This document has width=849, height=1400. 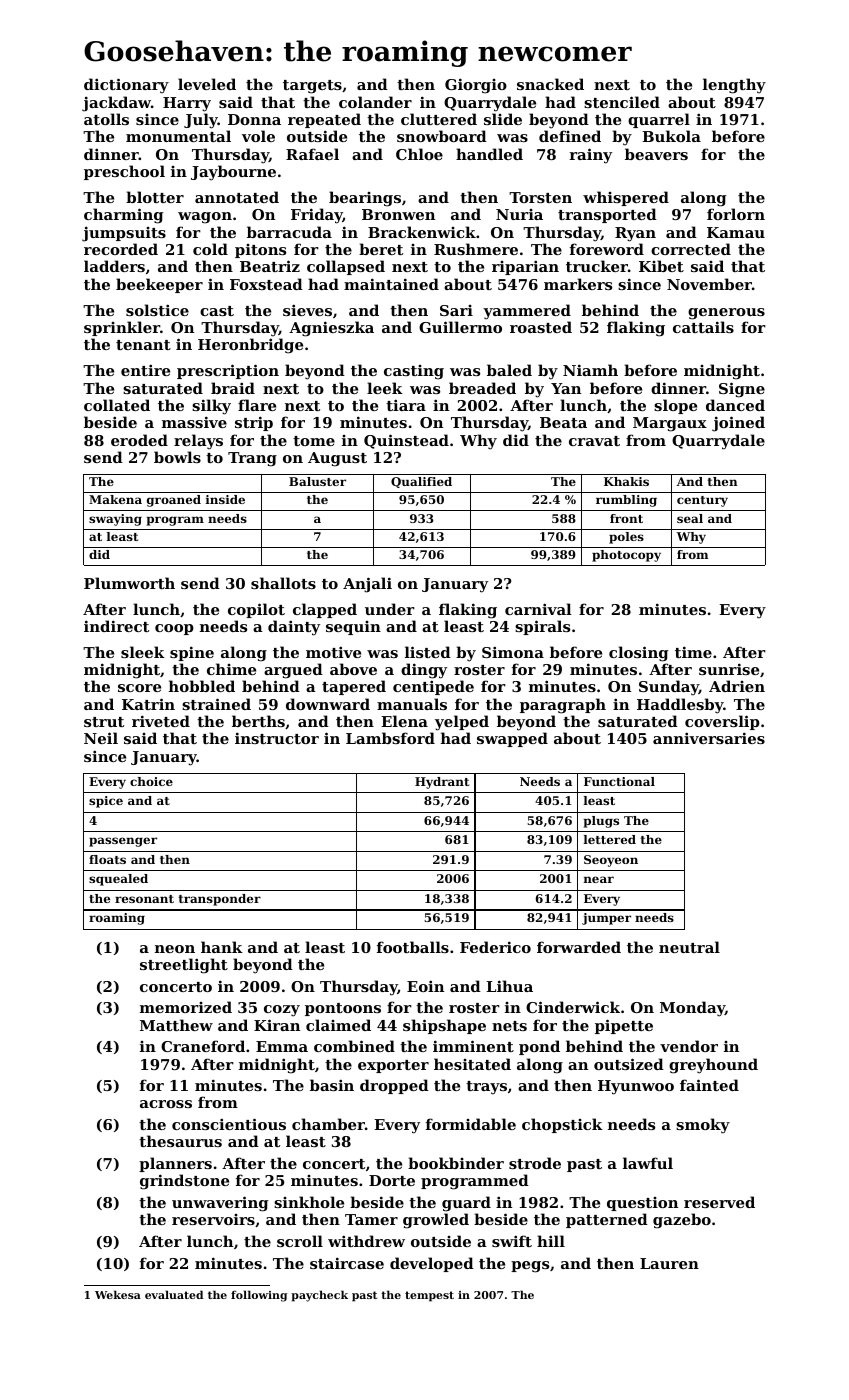 What do you see at coordinates (174, 629) in the document?
I see `coop` at bounding box center [174, 629].
